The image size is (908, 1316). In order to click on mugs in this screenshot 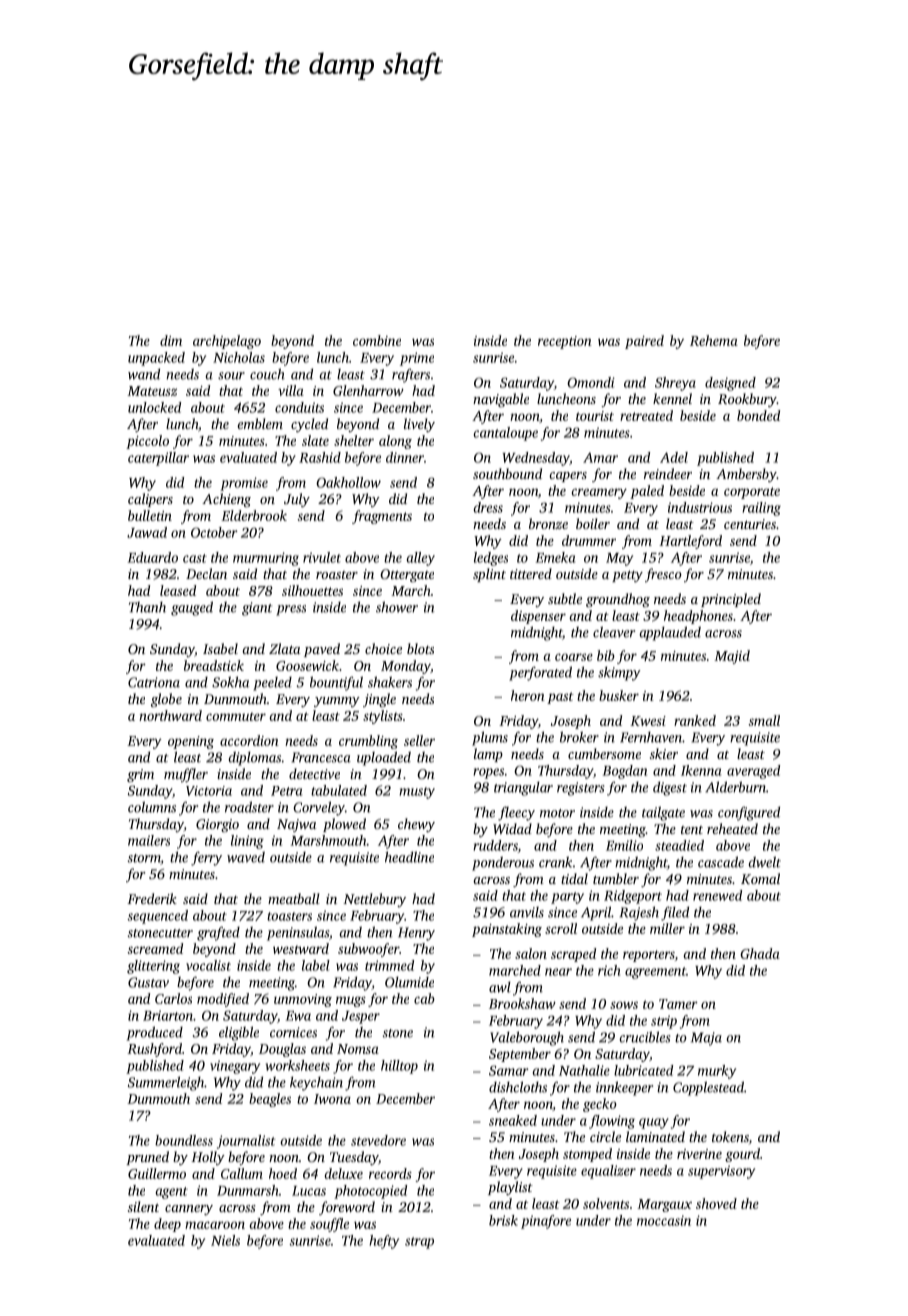, I will do `click(351, 1001)`.
